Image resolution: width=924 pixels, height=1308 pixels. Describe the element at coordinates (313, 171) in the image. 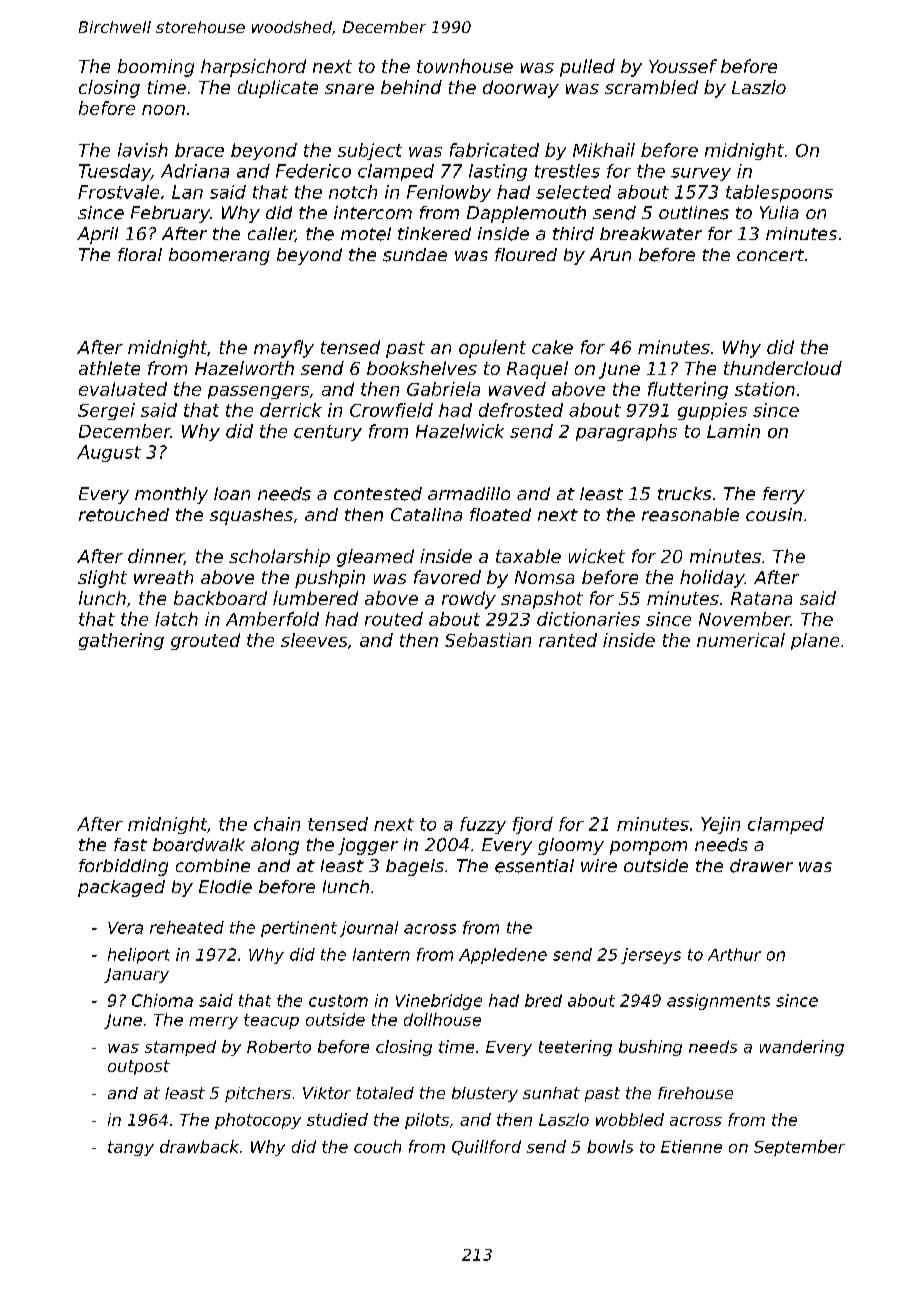

I see `Federico` at that location.
